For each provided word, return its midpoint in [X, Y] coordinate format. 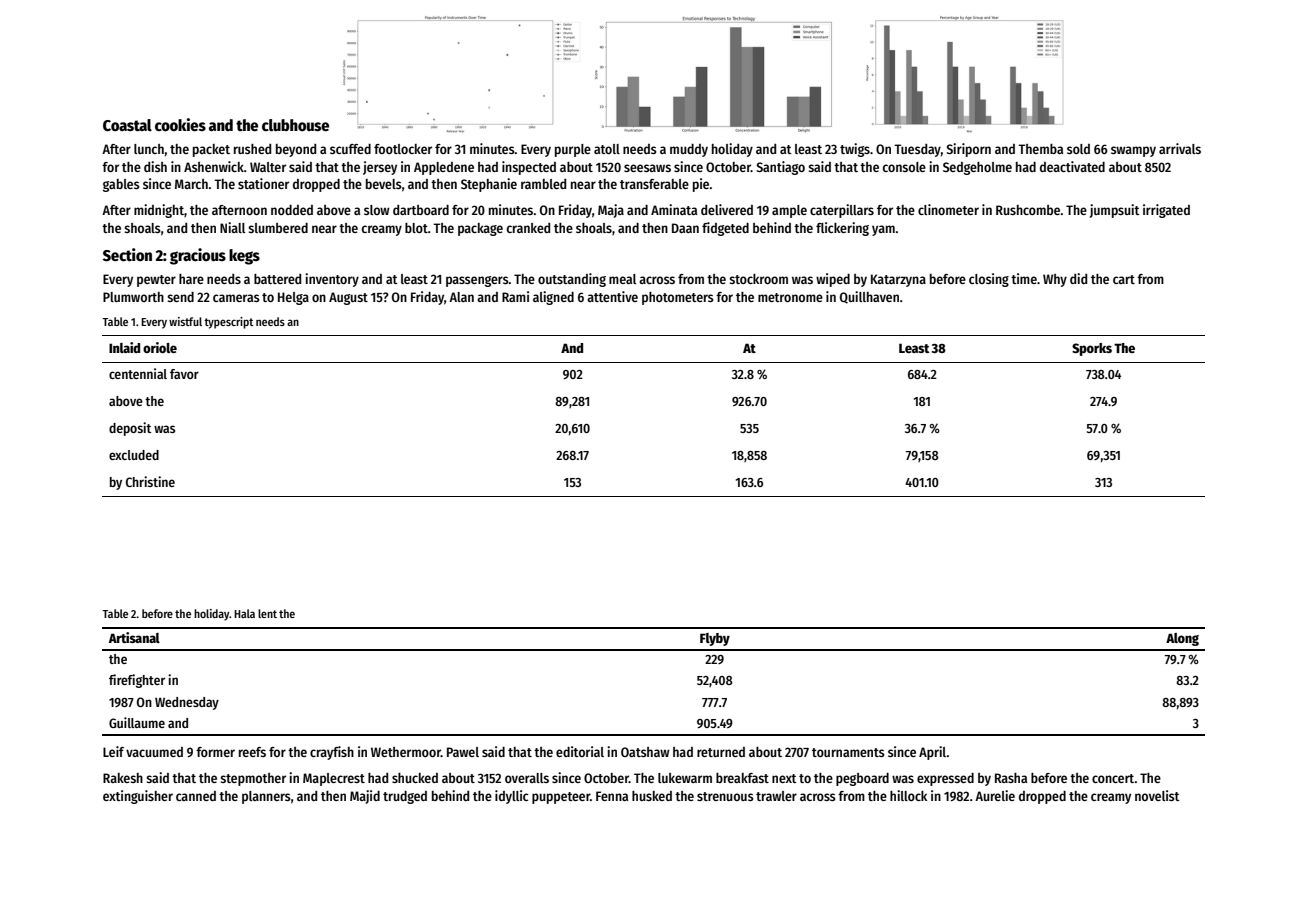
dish [155, 166]
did [1078, 278]
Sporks [1092, 349]
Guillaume [137, 722]
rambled [543, 184]
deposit [130, 429]
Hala [244, 613]
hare [191, 279]
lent [267, 613]
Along [1182, 639]
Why [1055, 280]
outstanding [572, 280]
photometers [678, 298]
